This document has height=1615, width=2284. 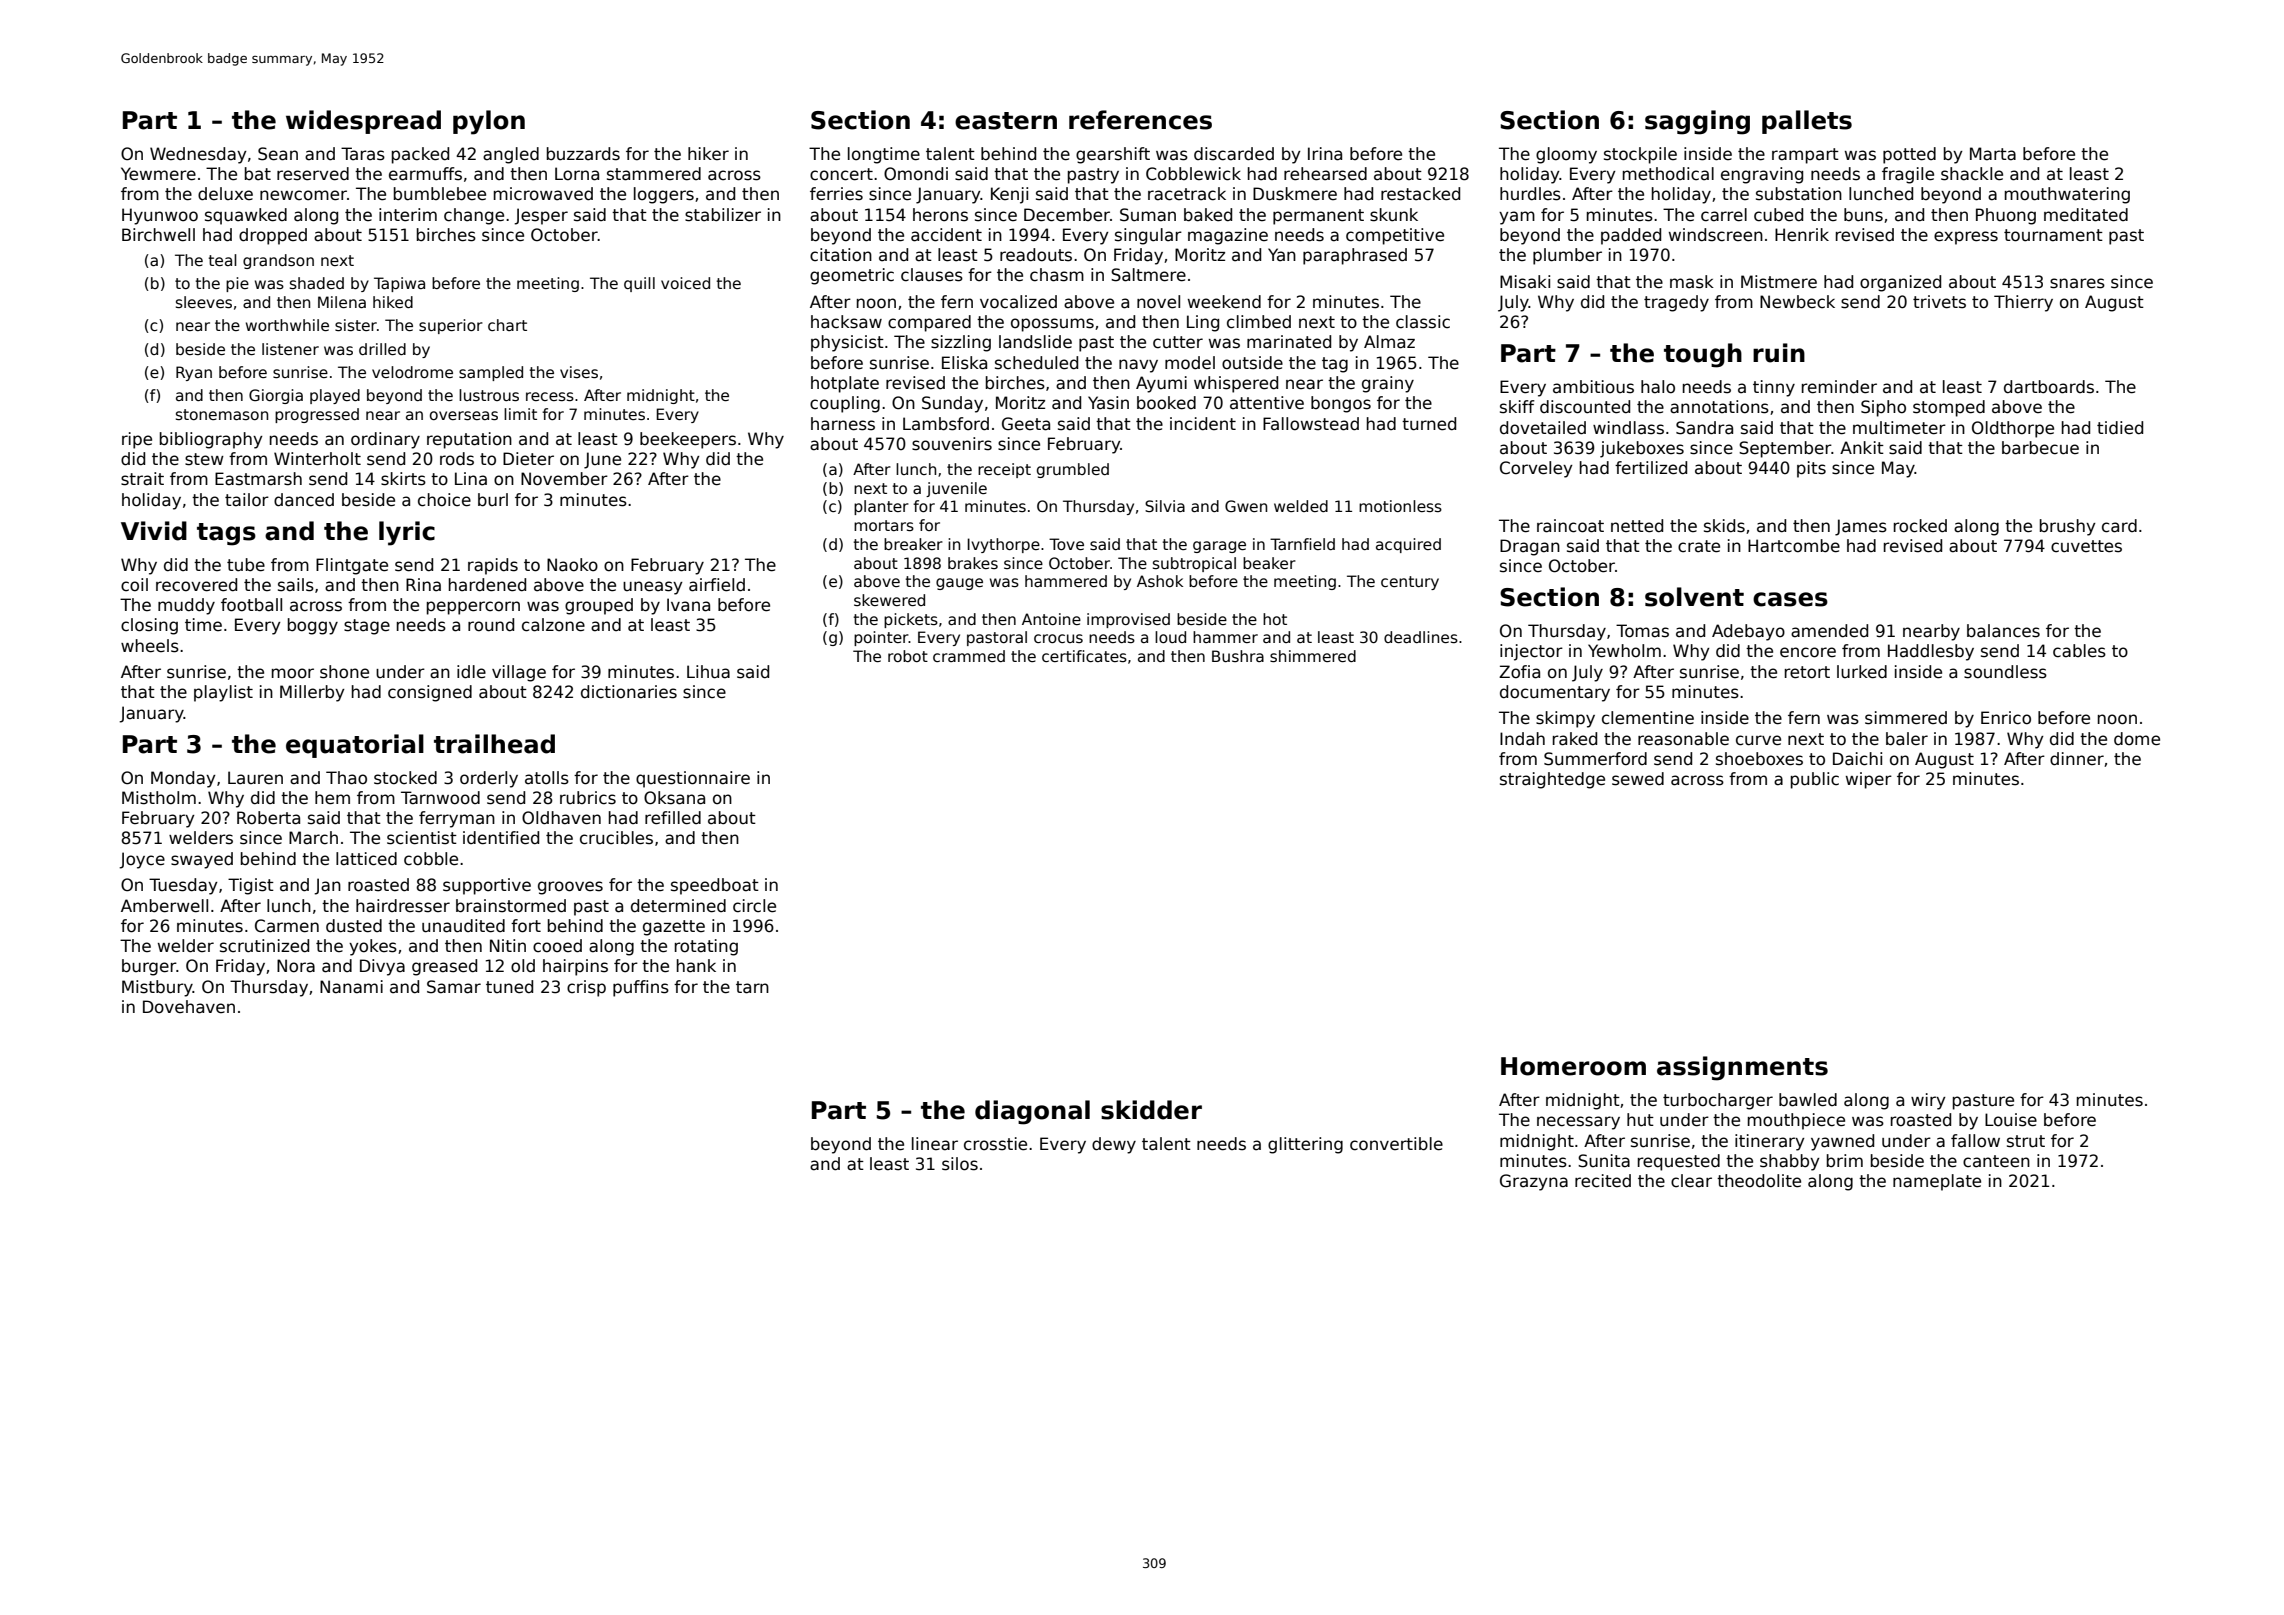 I want to click on Dovehaven, so click(x=189, y=1007).
